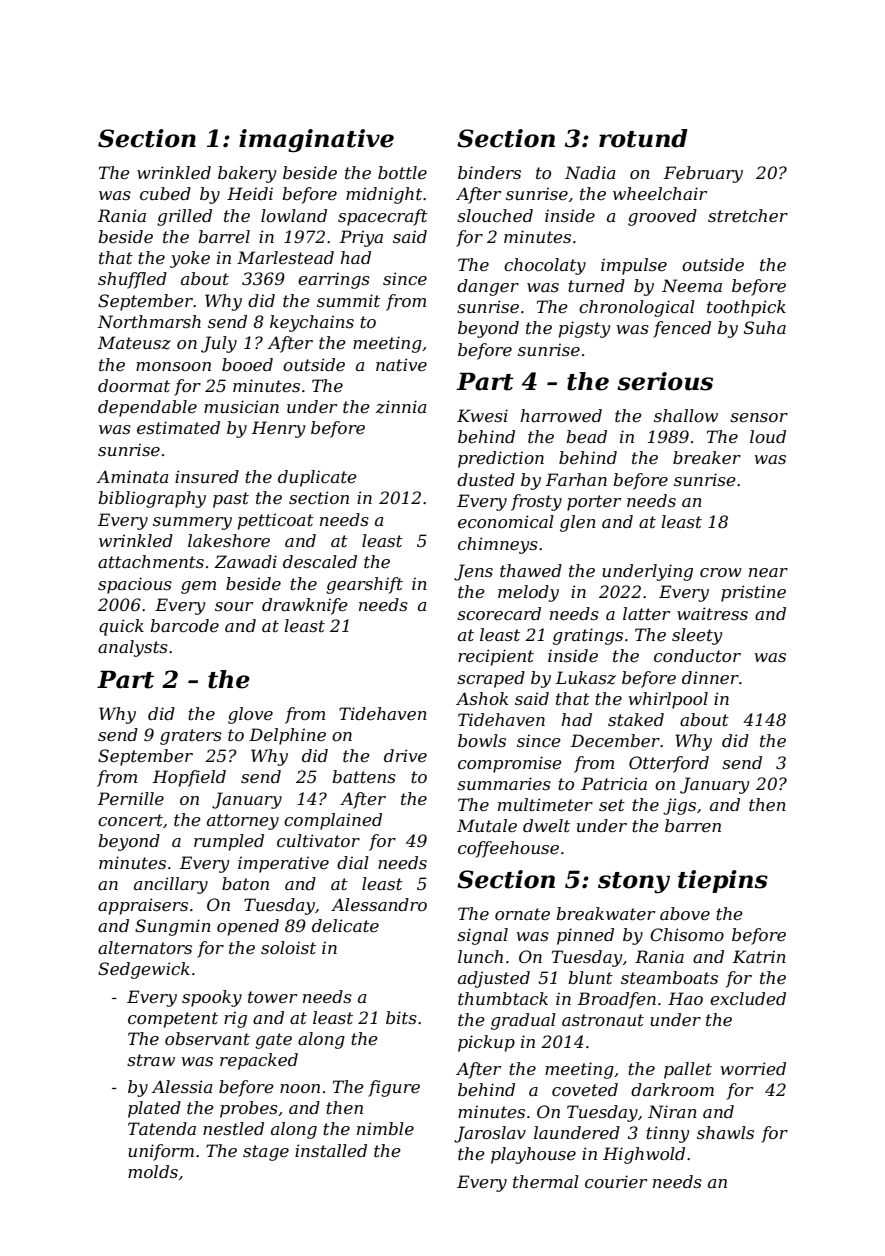 The height and width of the screenshot is (1256, 885). What do you see at coordinates (508, 849) in the screenshot?
I see `coffeehouse` at bounding box center [508, 849].
